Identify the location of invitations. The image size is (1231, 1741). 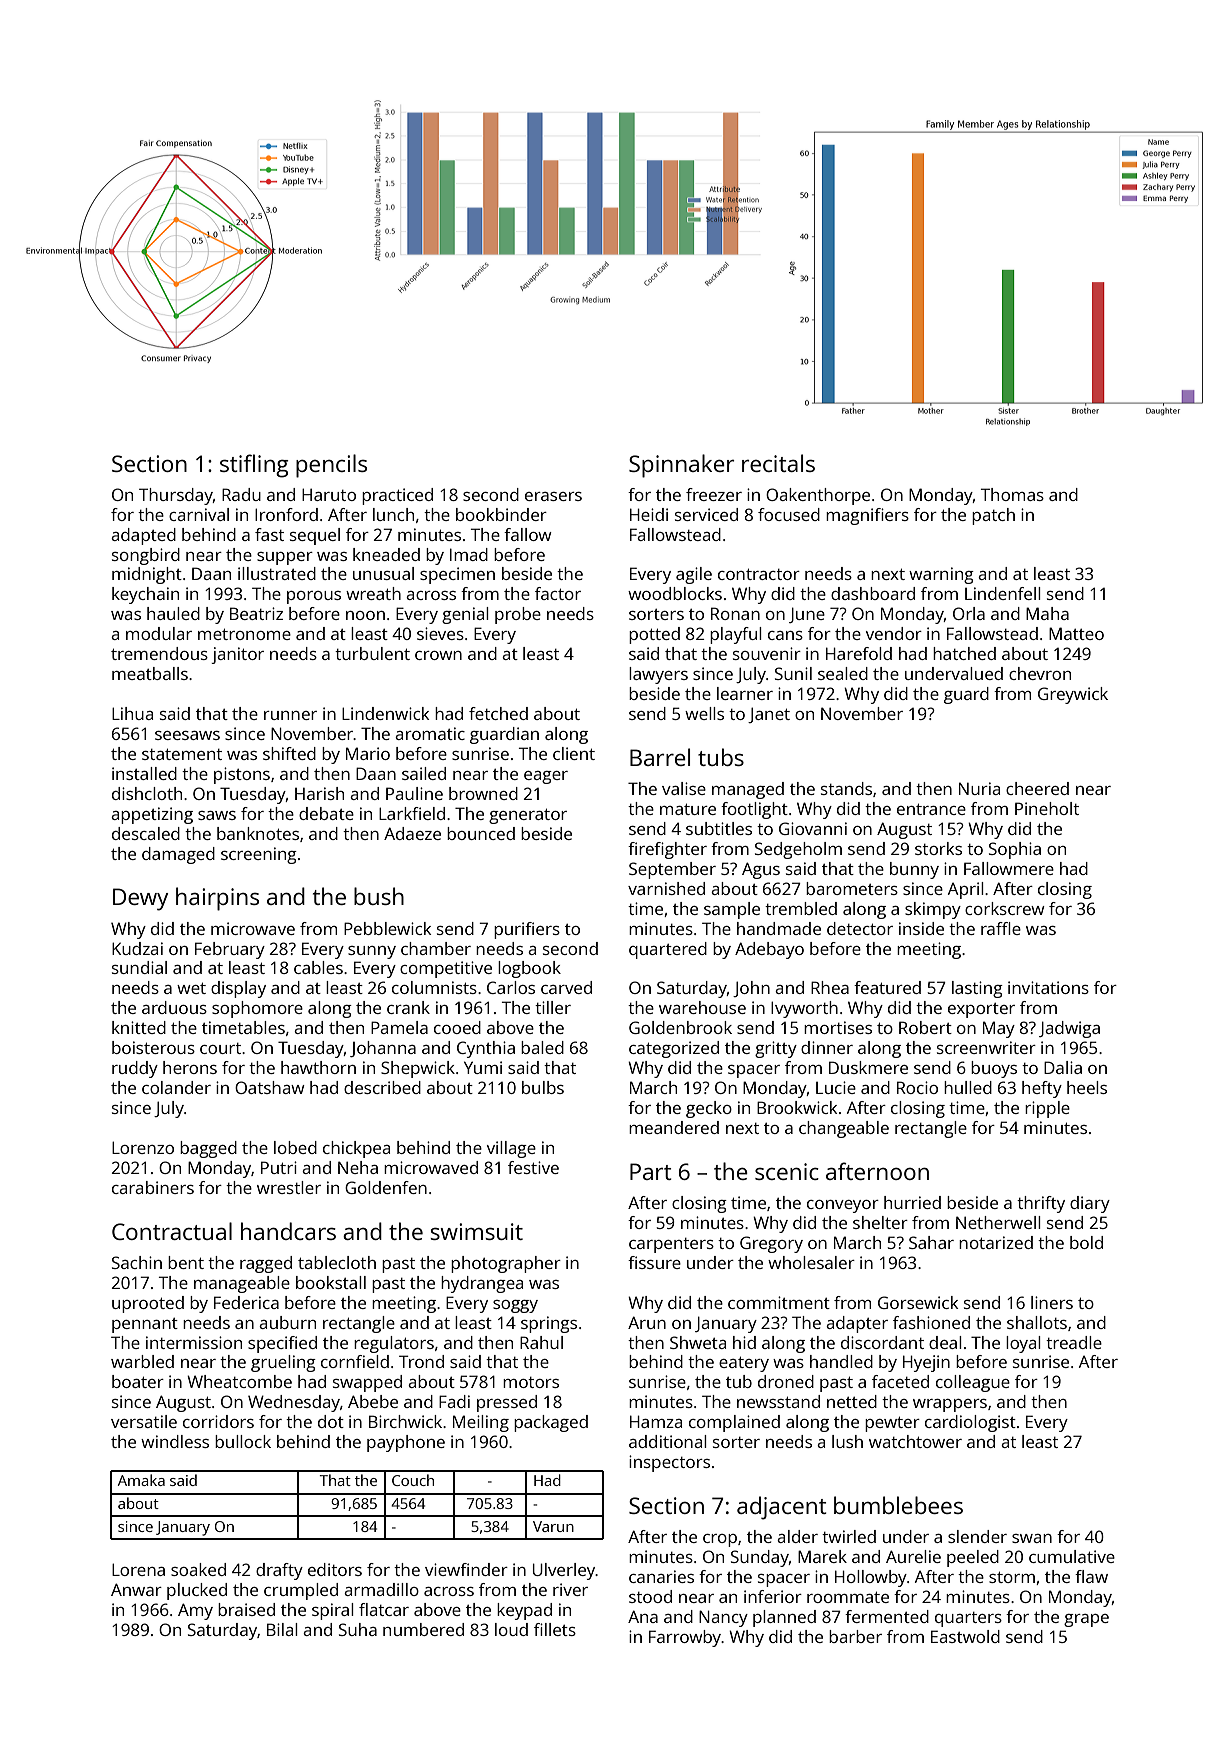
(1048, 987).
